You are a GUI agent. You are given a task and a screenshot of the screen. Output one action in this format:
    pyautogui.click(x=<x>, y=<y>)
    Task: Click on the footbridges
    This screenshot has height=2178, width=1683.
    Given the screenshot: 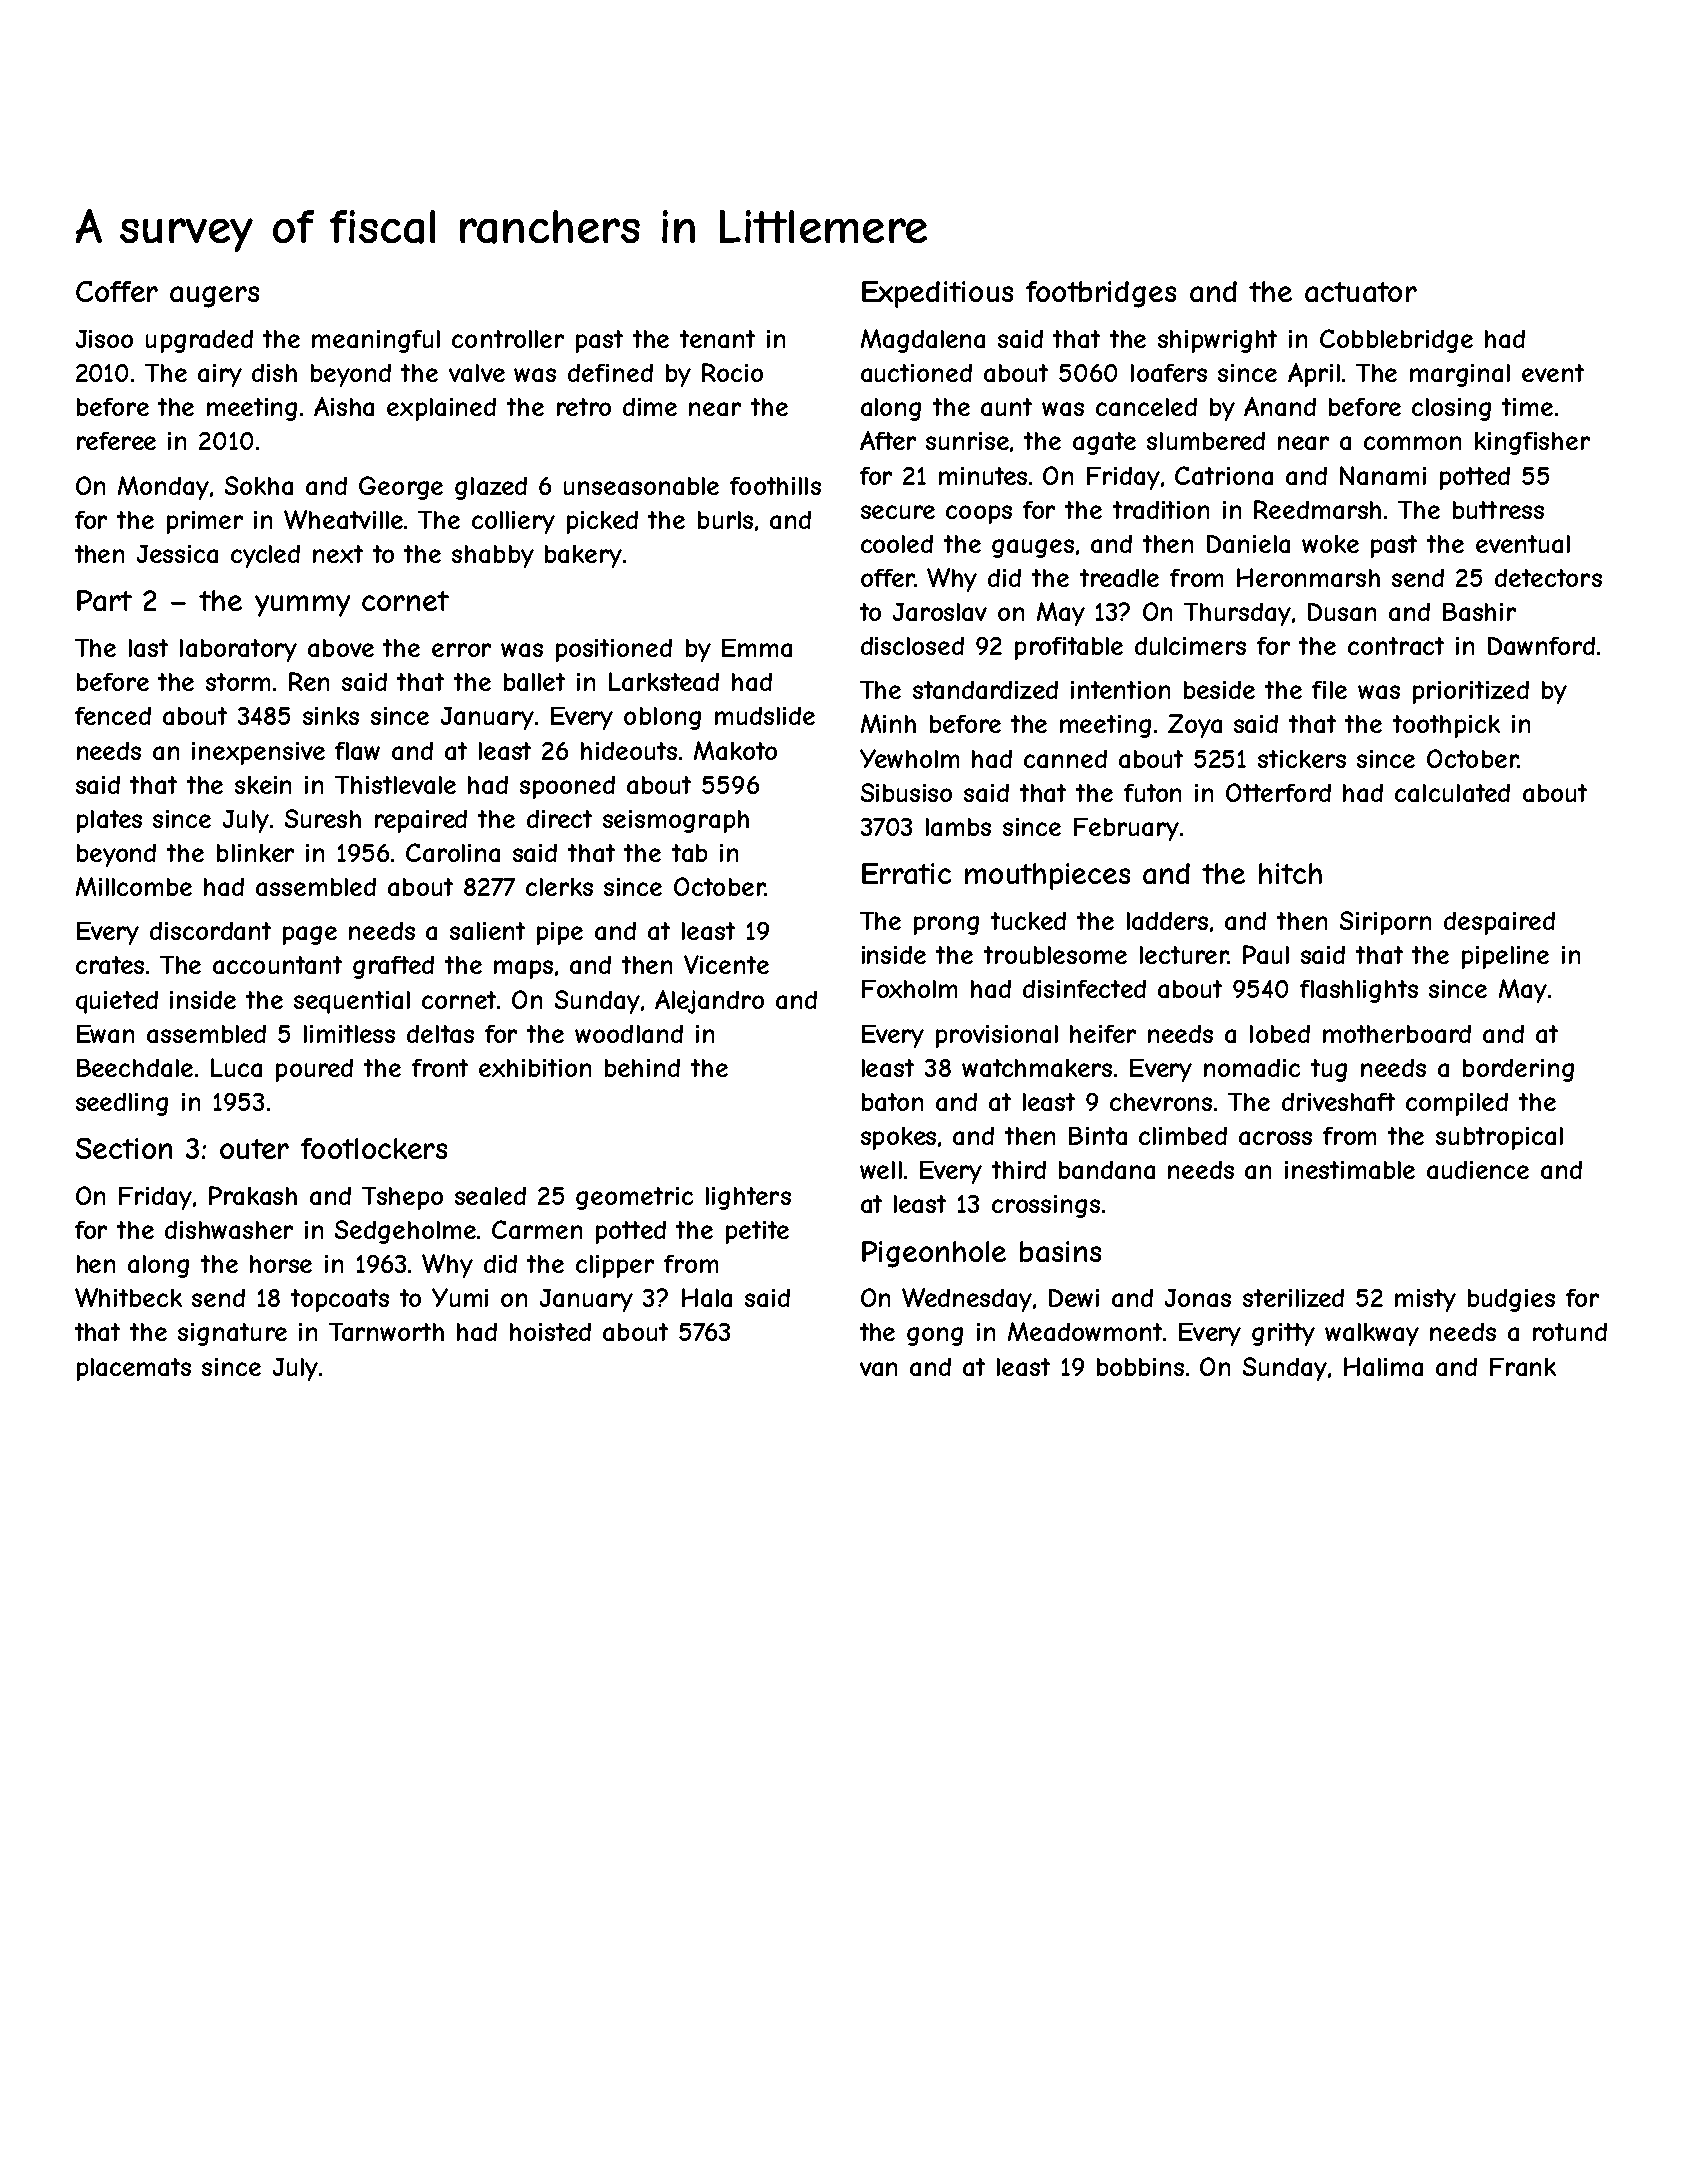 What is the action you would take?
    pyautogui.click(x=1101, y=294)
